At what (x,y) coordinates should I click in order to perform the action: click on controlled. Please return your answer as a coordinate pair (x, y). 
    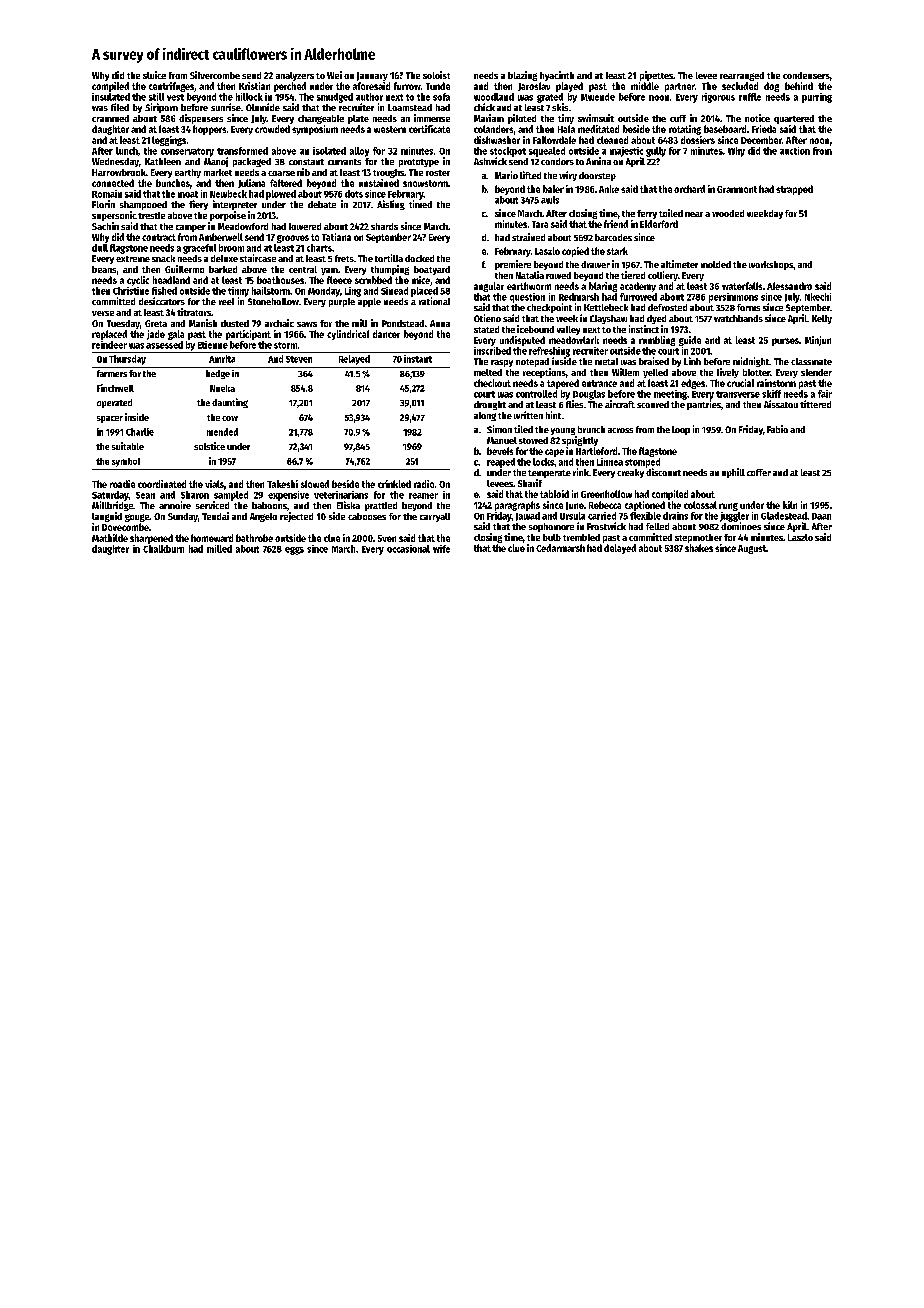
    Looking at the image, I should click on (536, 394).
